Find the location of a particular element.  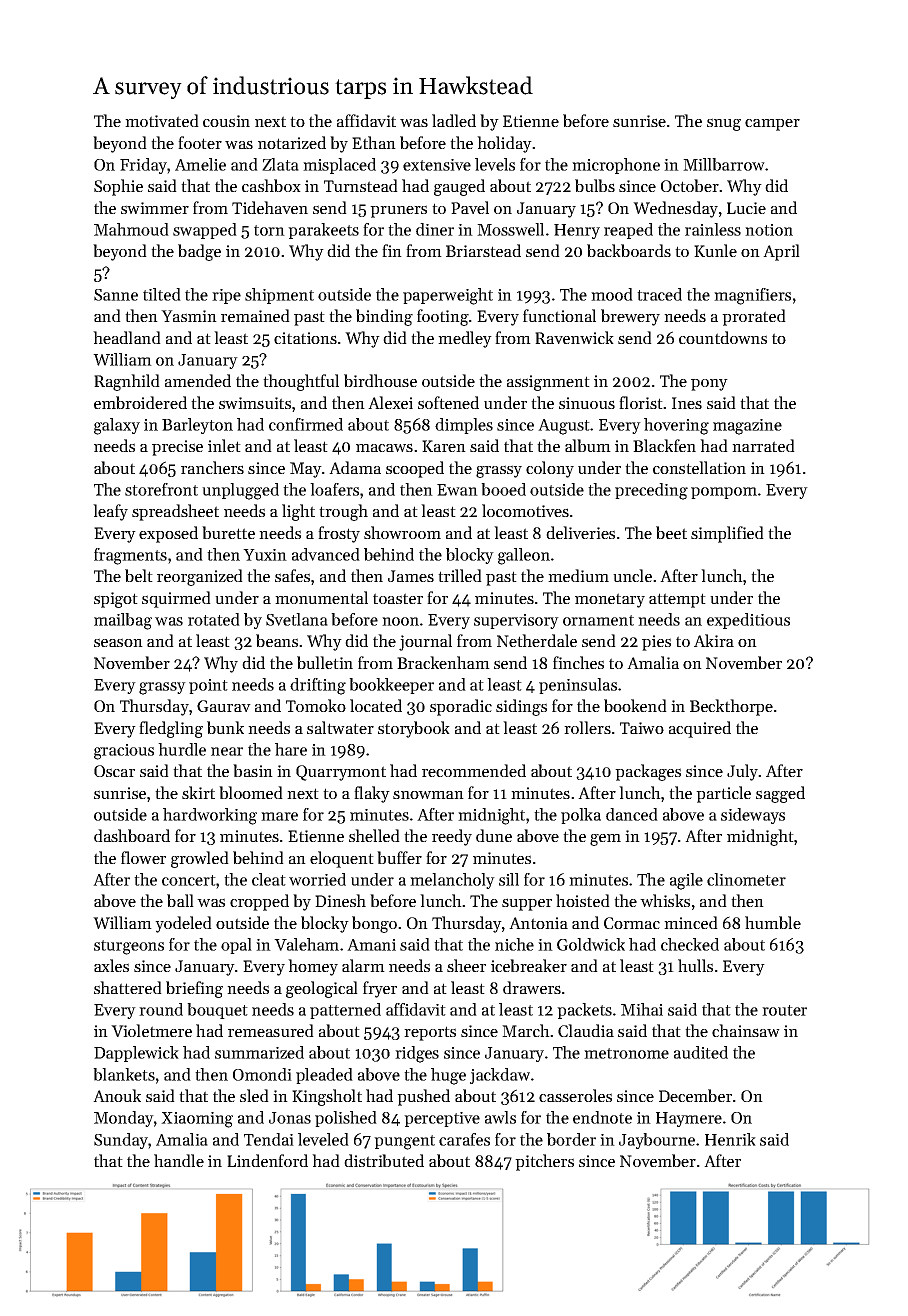

traced is located at coordinates (659, 294).
